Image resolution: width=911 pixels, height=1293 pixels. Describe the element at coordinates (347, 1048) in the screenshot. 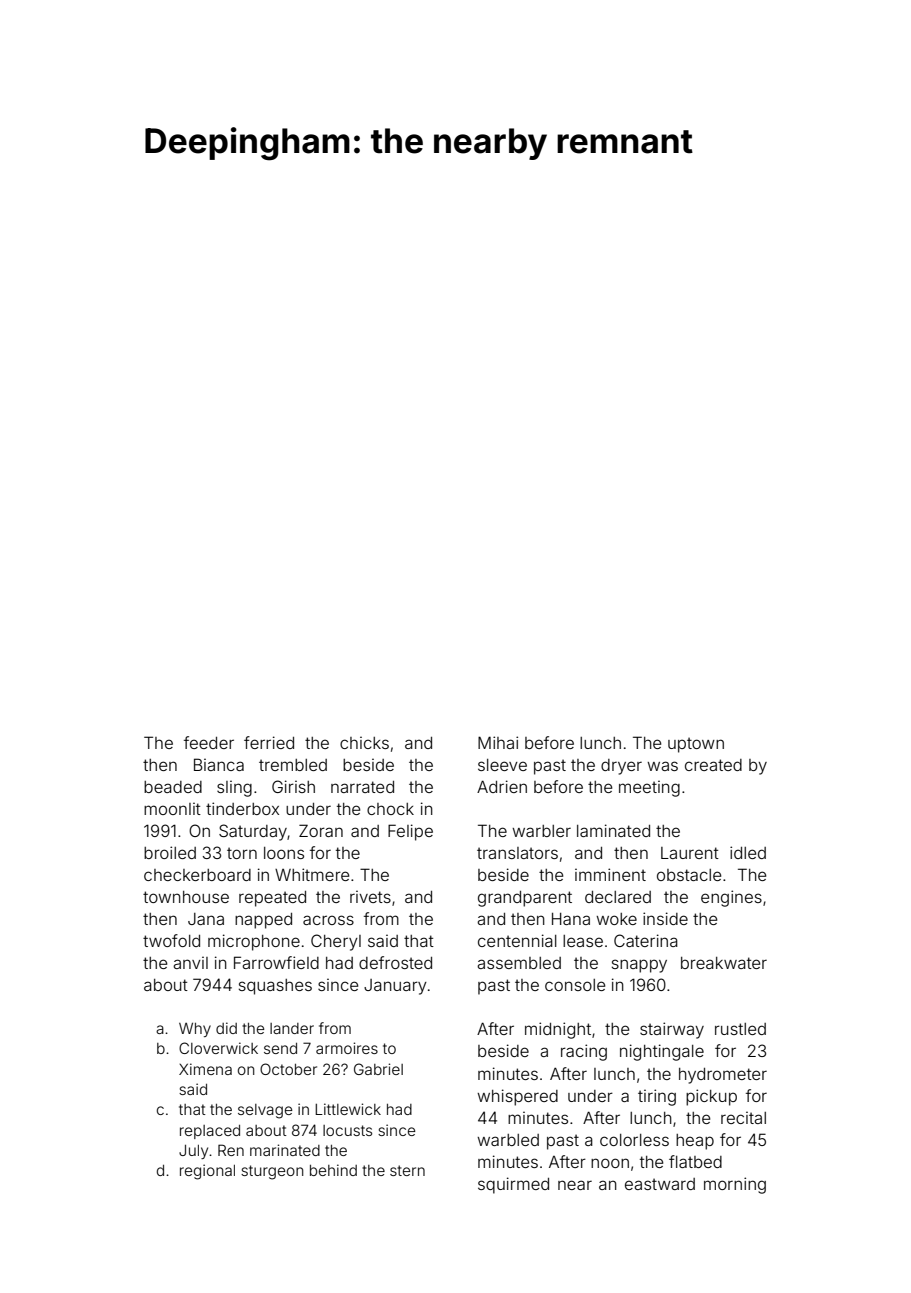

I see `armoires` at that location.
